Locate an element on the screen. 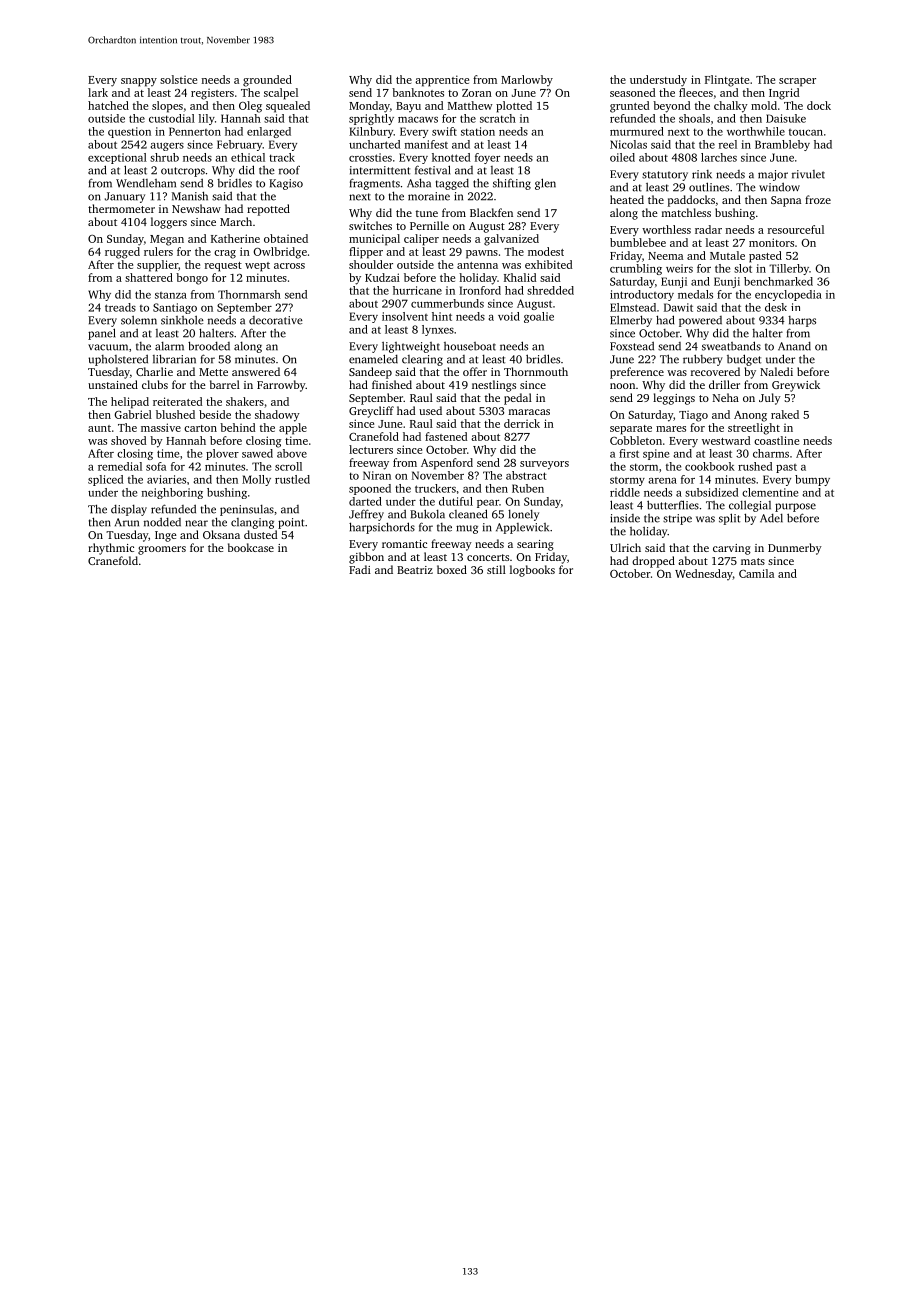  custodial is located at coordinates (172, 118).
